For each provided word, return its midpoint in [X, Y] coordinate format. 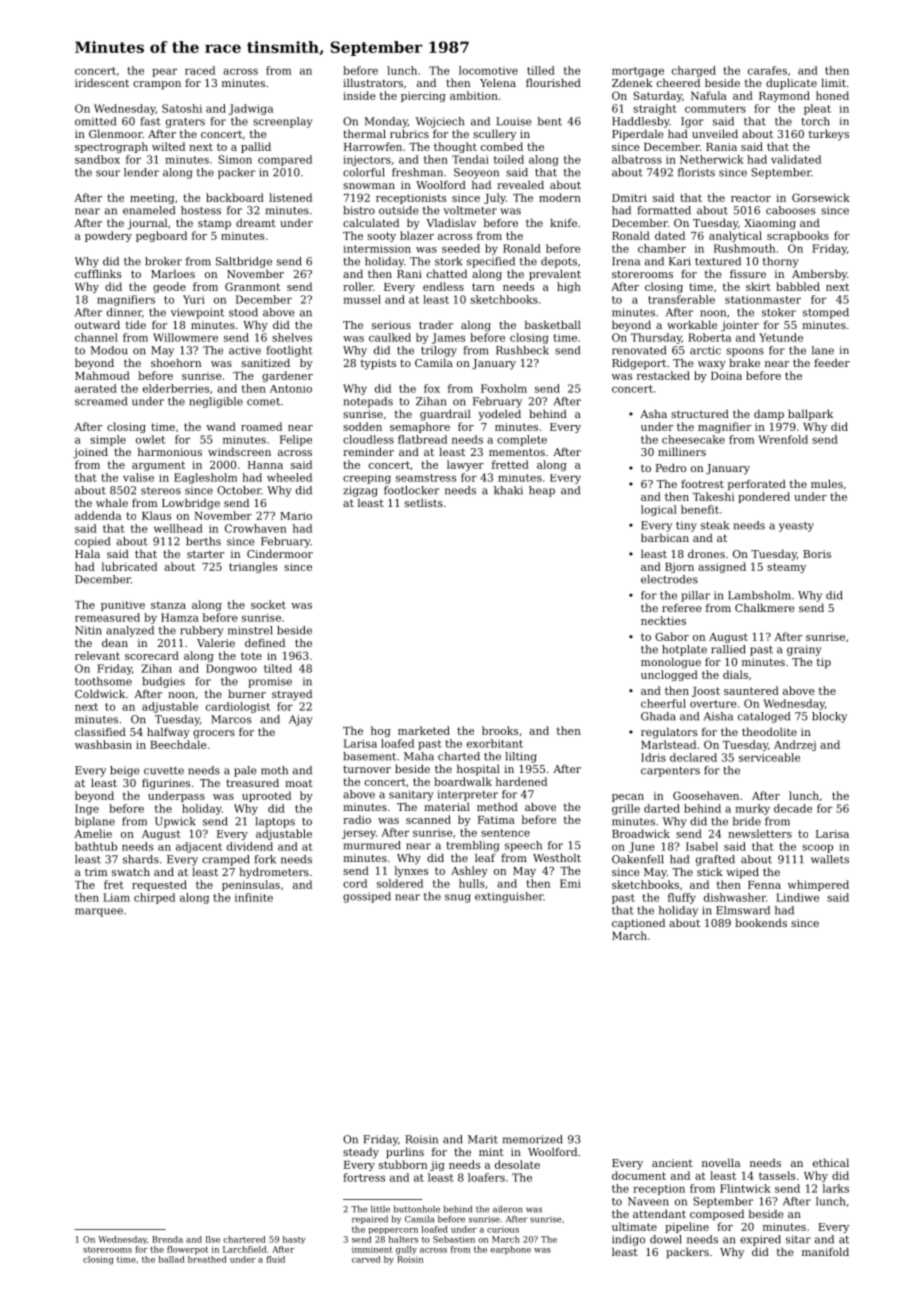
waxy [712, 365]
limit [833, 82]
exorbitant [495, 743]
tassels [777, 1175]
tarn [483, 287]
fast [151, 121]
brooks [500, 730]
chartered [244, 1239]
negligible [216, 402]
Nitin [88, 630]
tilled [541, 70]
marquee [99, 912]
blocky [829, 717]
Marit [483, 1139]
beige [124, 771]
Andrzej [795, 745]
